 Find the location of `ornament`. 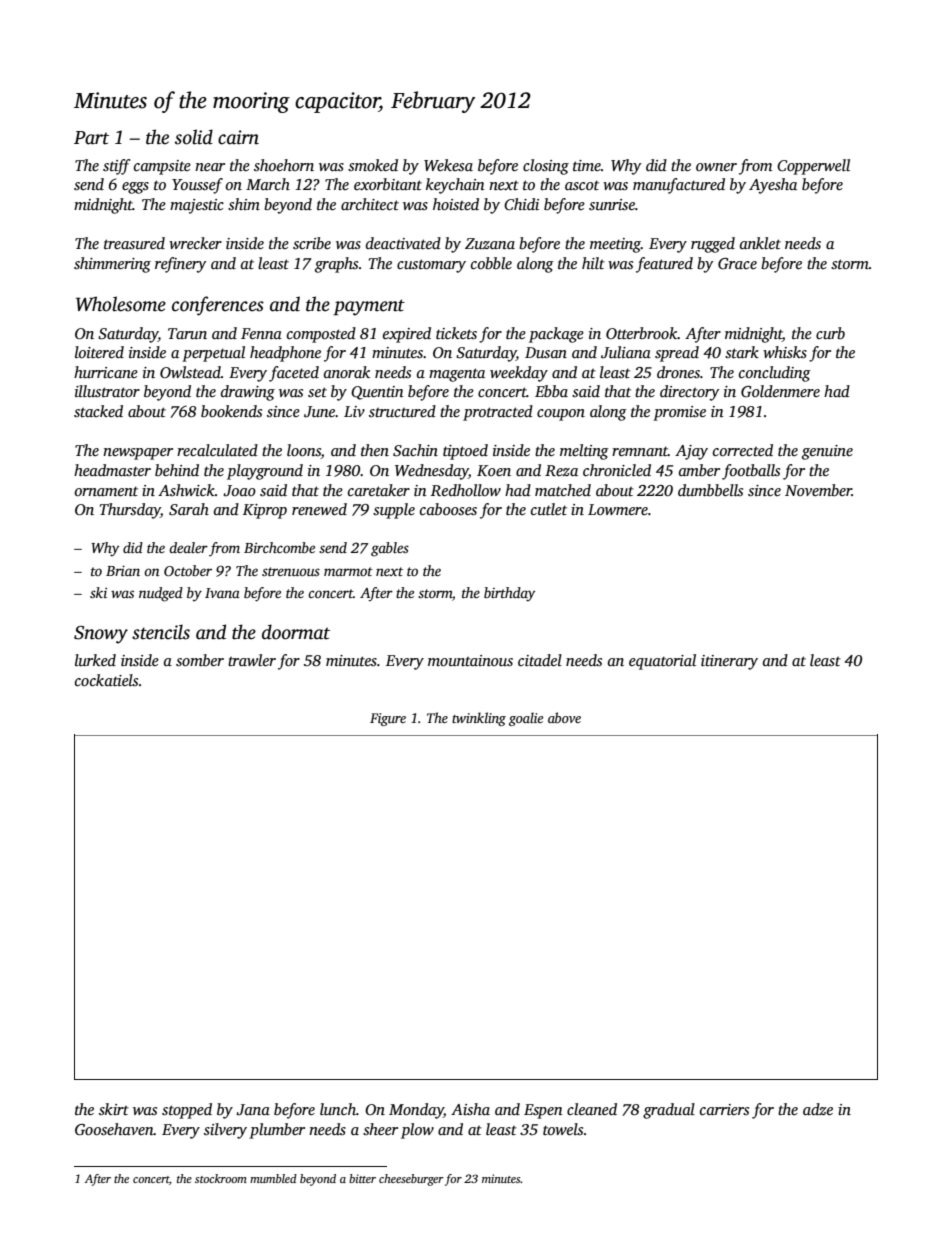

ornament is located at coordinates (106, 491).
